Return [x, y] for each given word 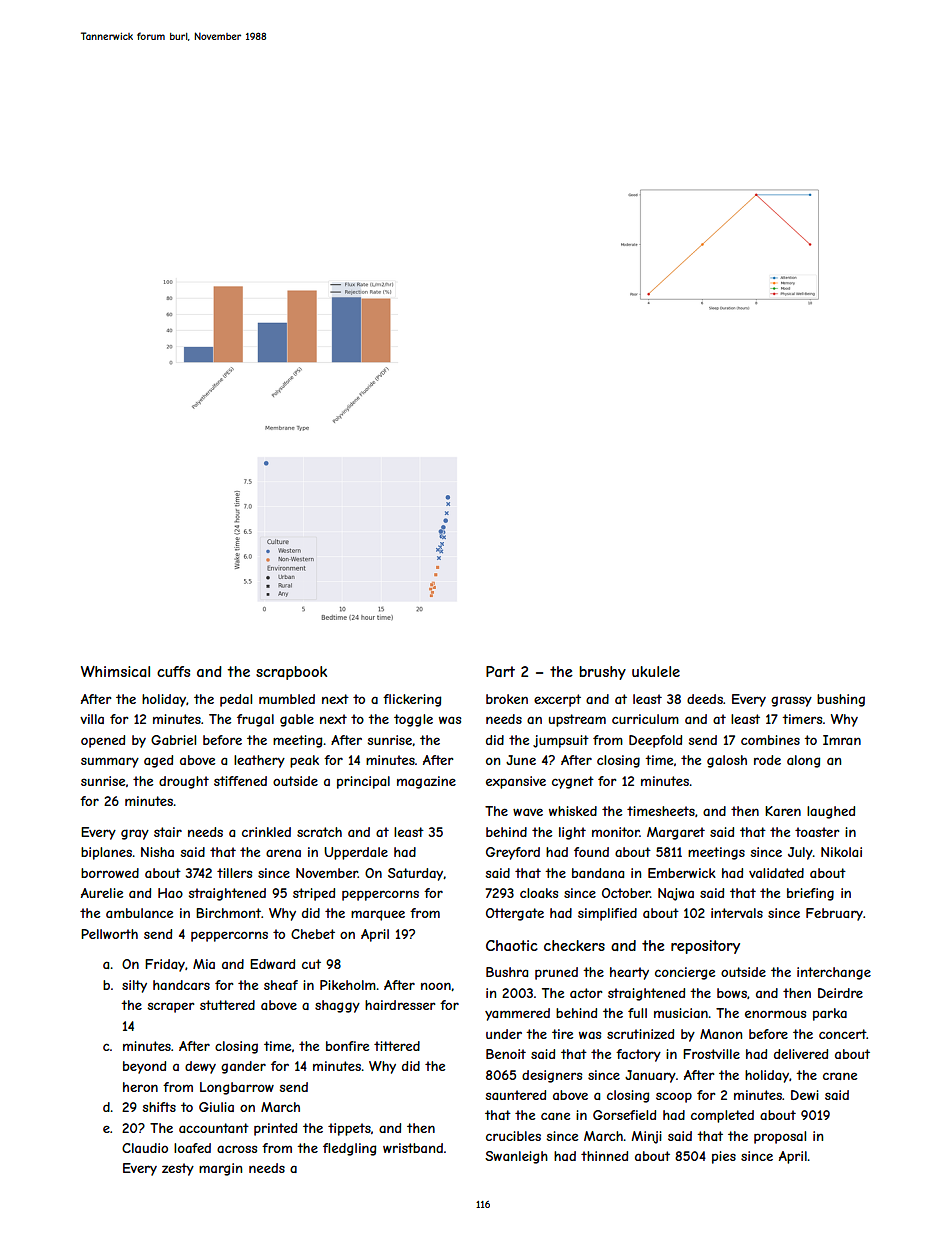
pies [724, 1157]
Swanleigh [516, 1157]
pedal [236, 700]
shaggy [337, 1006]
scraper [171, 1007]
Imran [842, 740]
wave [528, 812]
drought [184, 782]
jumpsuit [561, 741]
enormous [775, 1014]
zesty [178, 1169]
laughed [831, 812]
